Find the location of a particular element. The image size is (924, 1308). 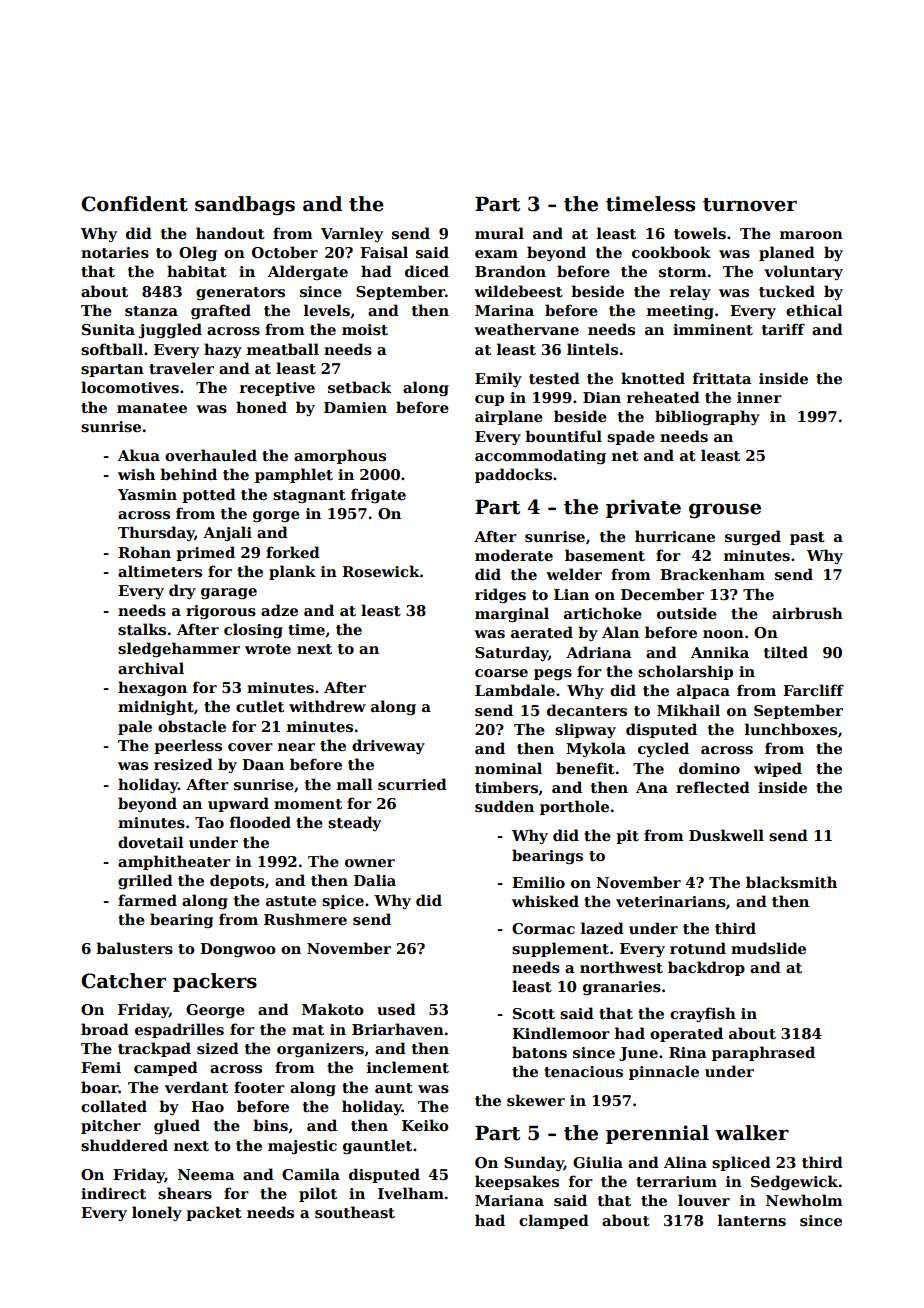

notaries is located at coordinates (115, 253).
